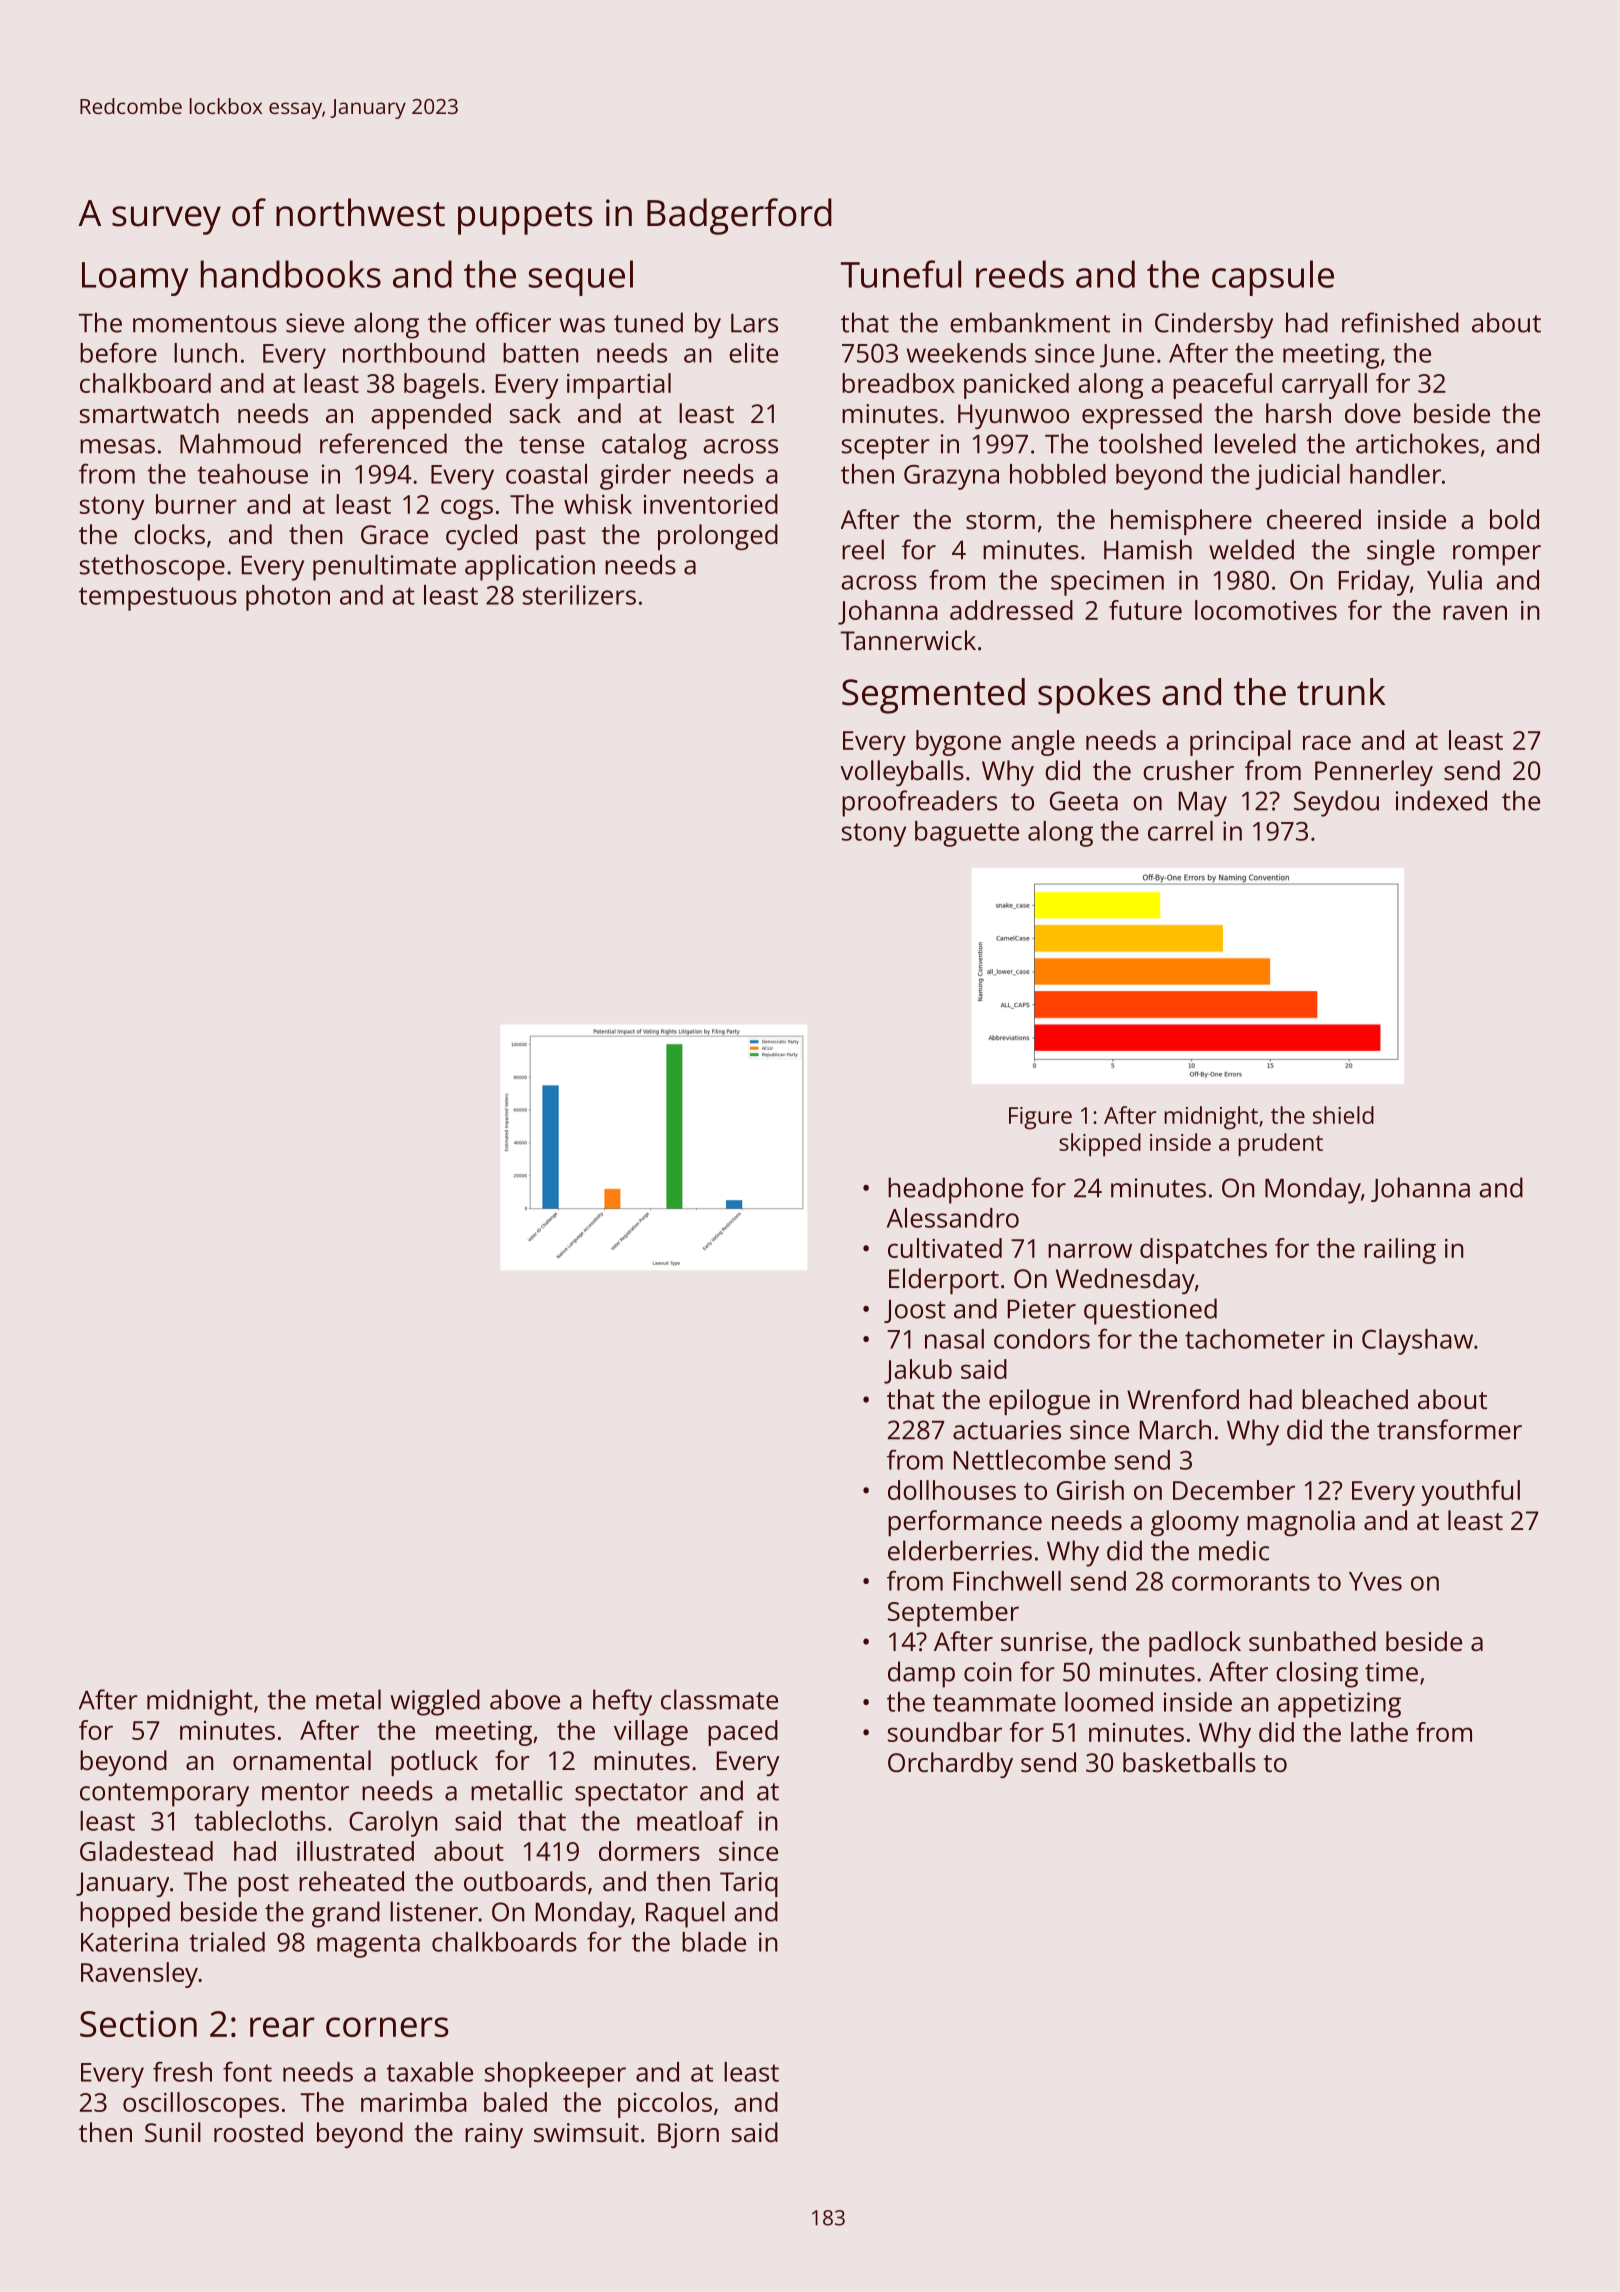  What do you see at coordinates (152, 567) in the screenshot?
I see `stethoscope` at bounding box center [152, 567].
